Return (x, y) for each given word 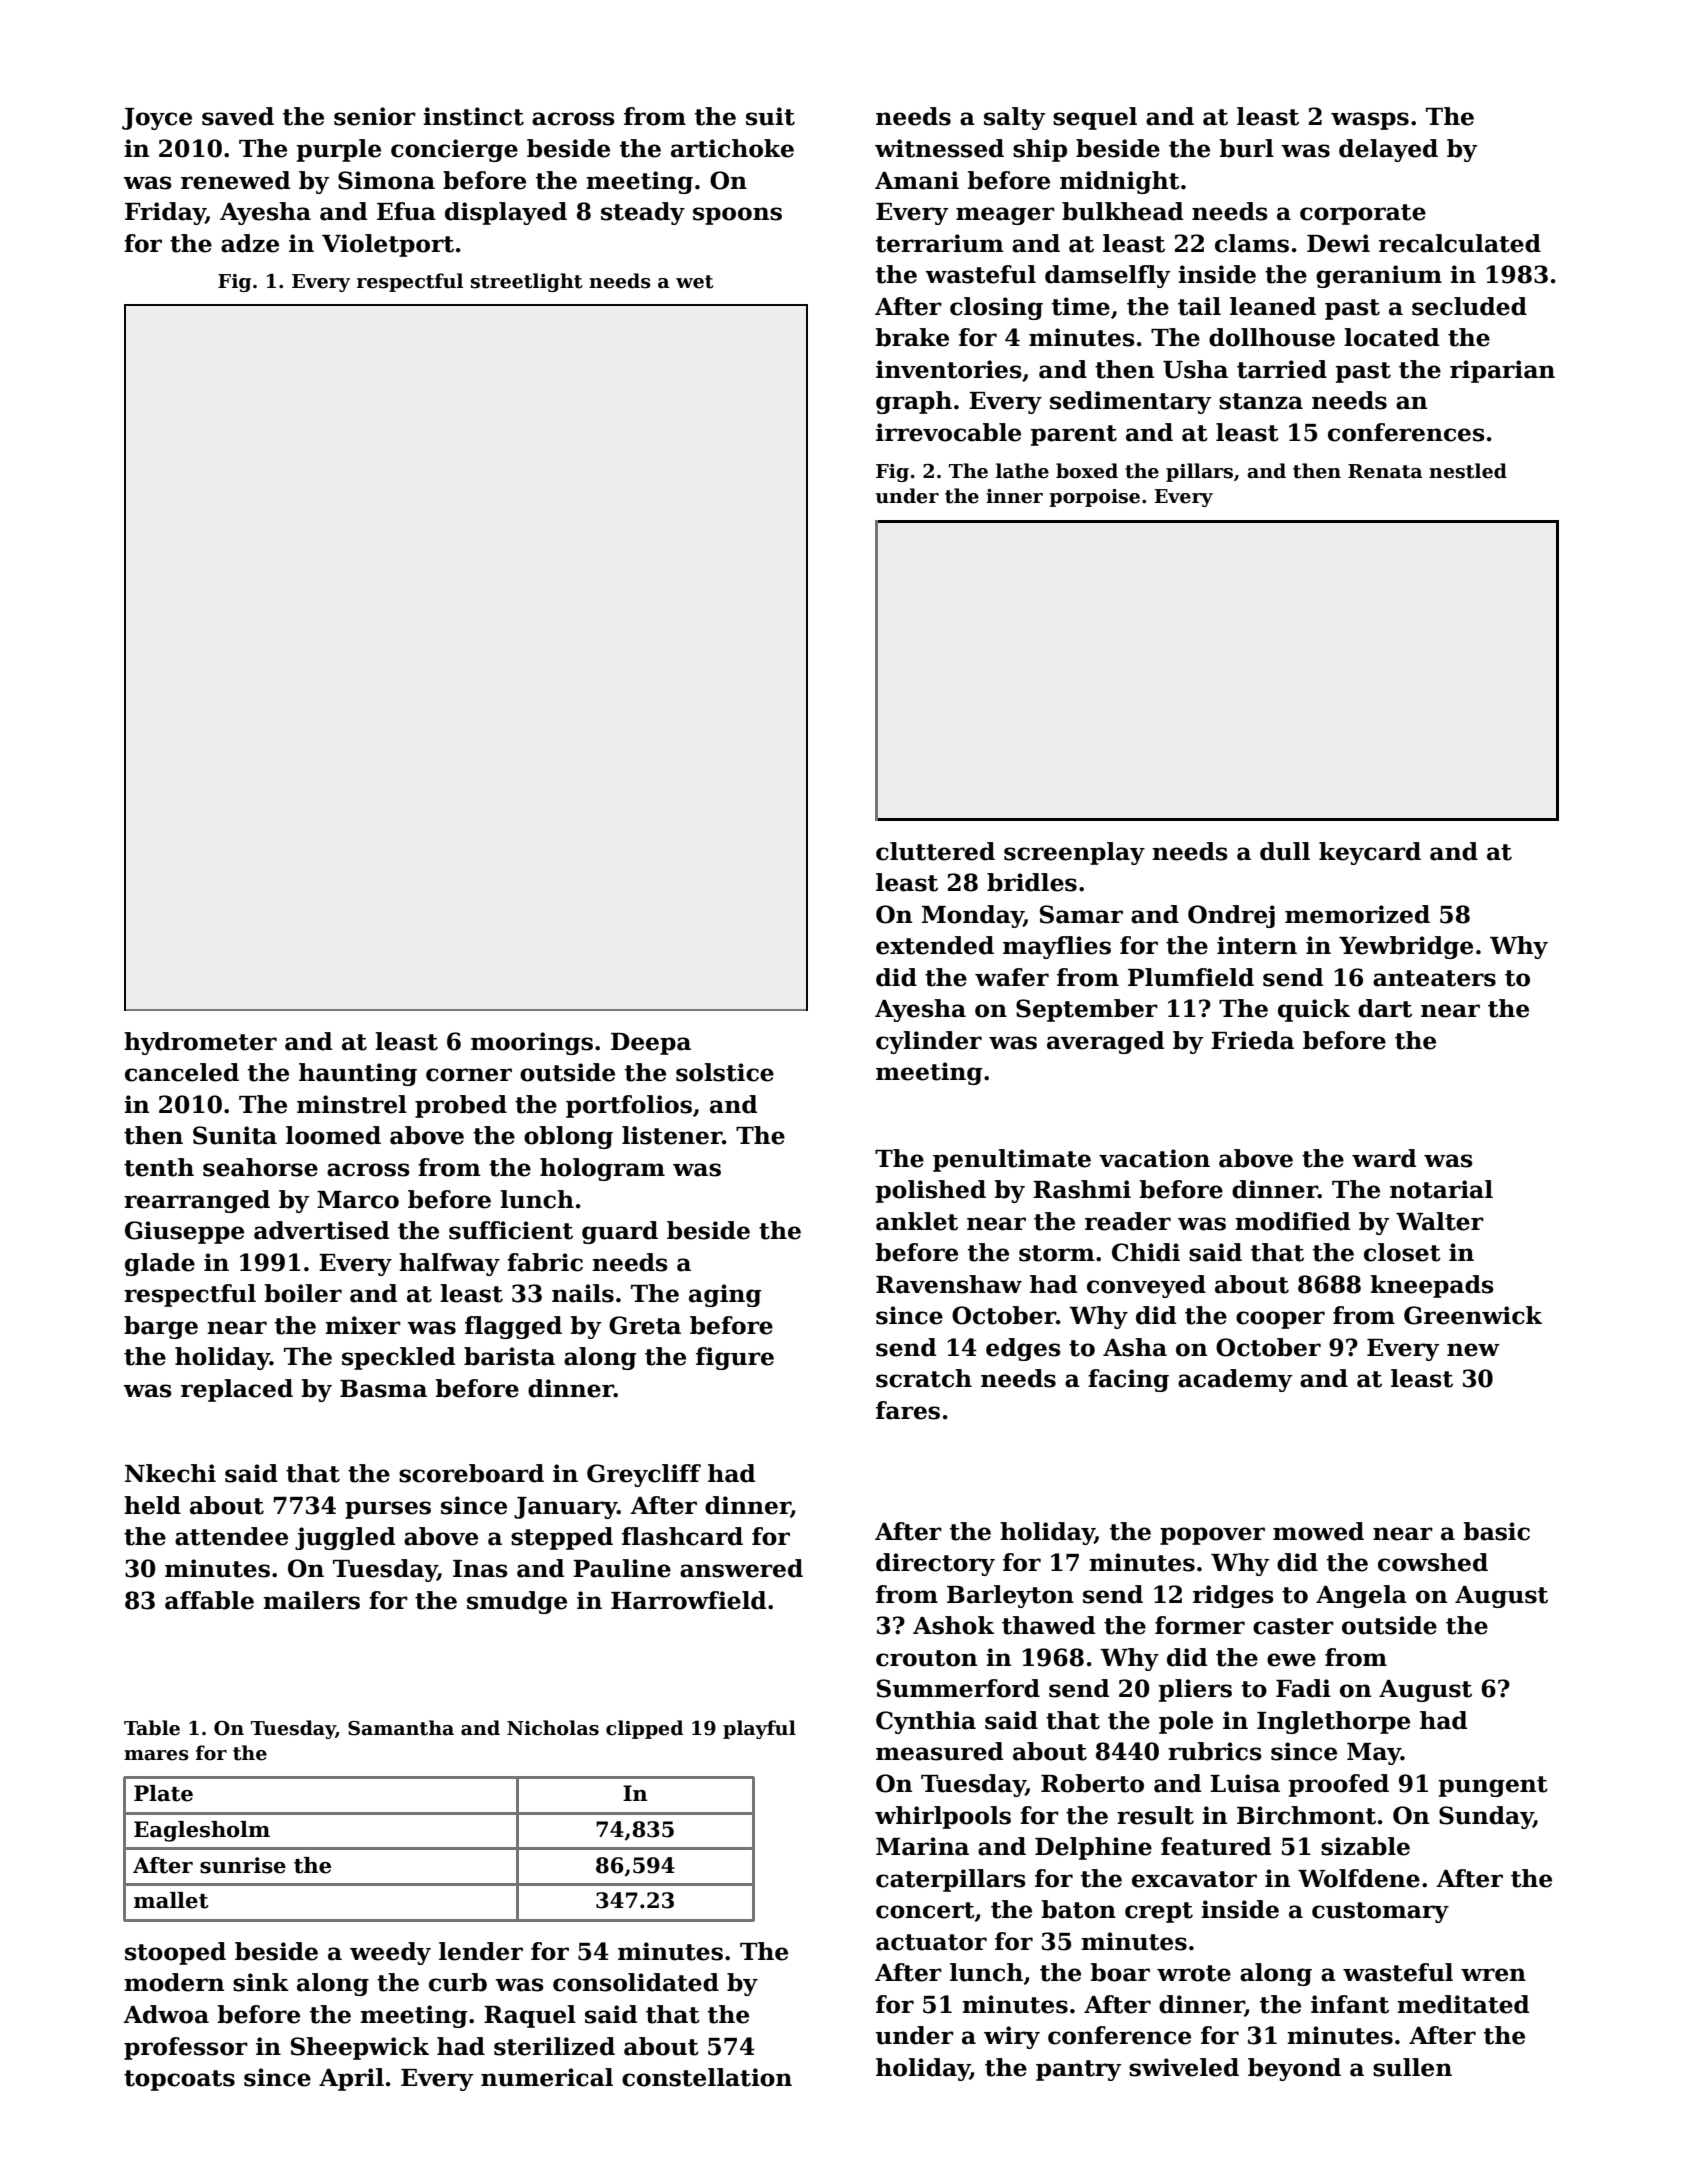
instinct (473, 116)
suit (770, 116)
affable (209, 1600)
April (351, 2079)
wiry (1012, 2037)
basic (1497, 1531)
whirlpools (943, 1817)
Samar (1081, 914)
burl (1247, 148)
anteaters (1434, 978)
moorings (532, 1043)
